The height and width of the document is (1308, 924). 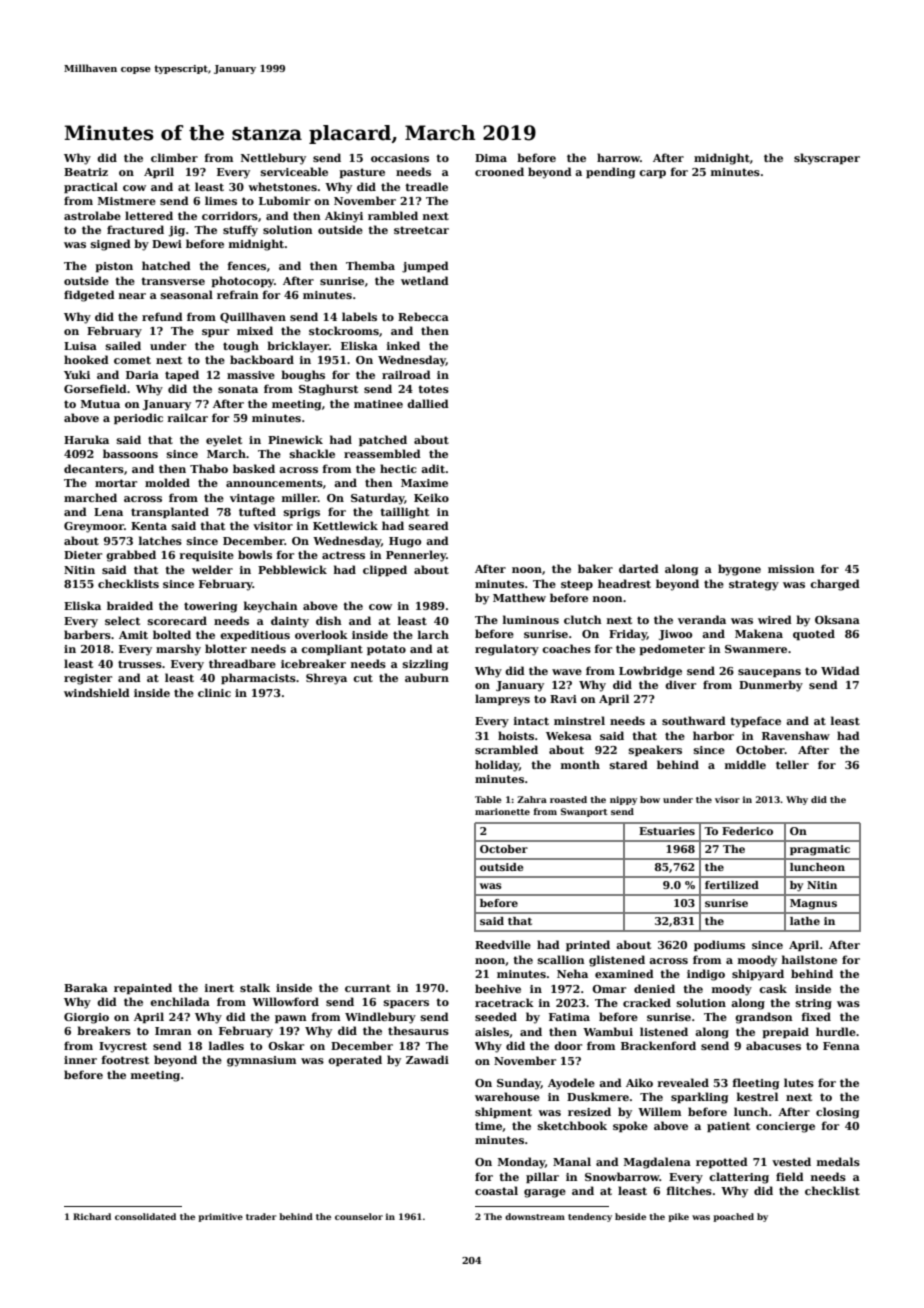 I want to click on carp, so click(x=652, y=174).
